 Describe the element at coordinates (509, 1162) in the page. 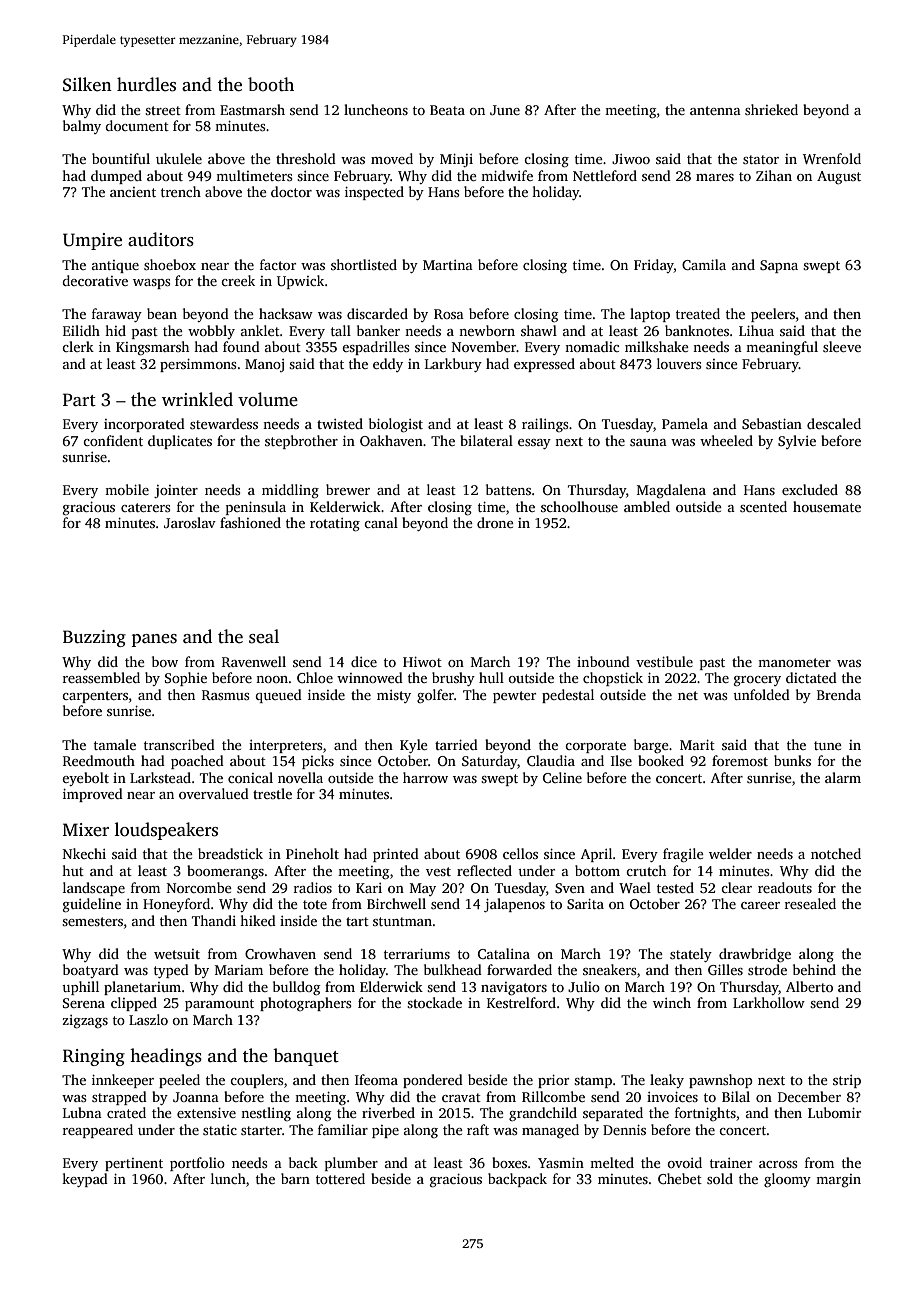

I see `boxes` at that location.
